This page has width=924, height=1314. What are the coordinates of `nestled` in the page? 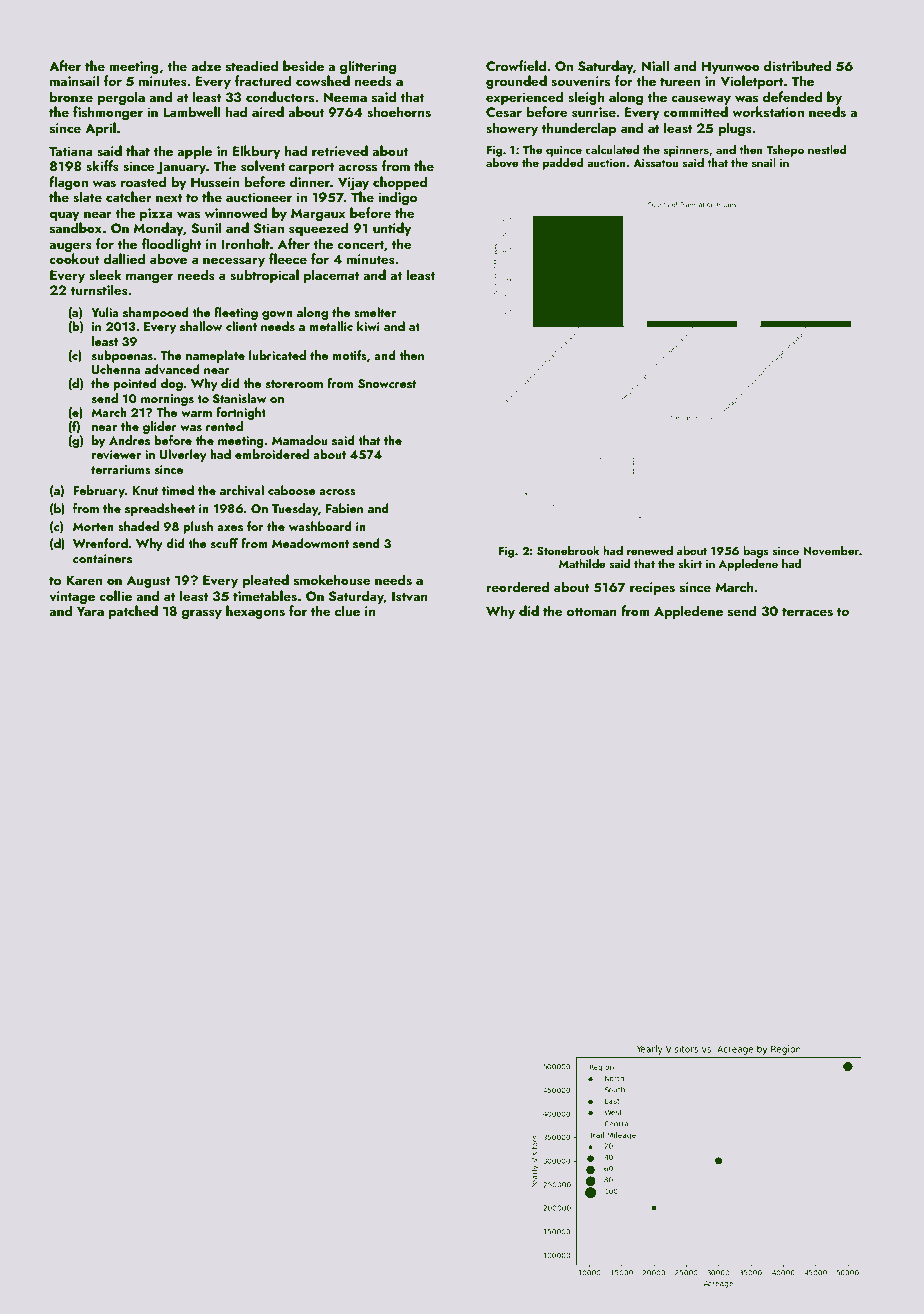 It's located at (827, 149).
